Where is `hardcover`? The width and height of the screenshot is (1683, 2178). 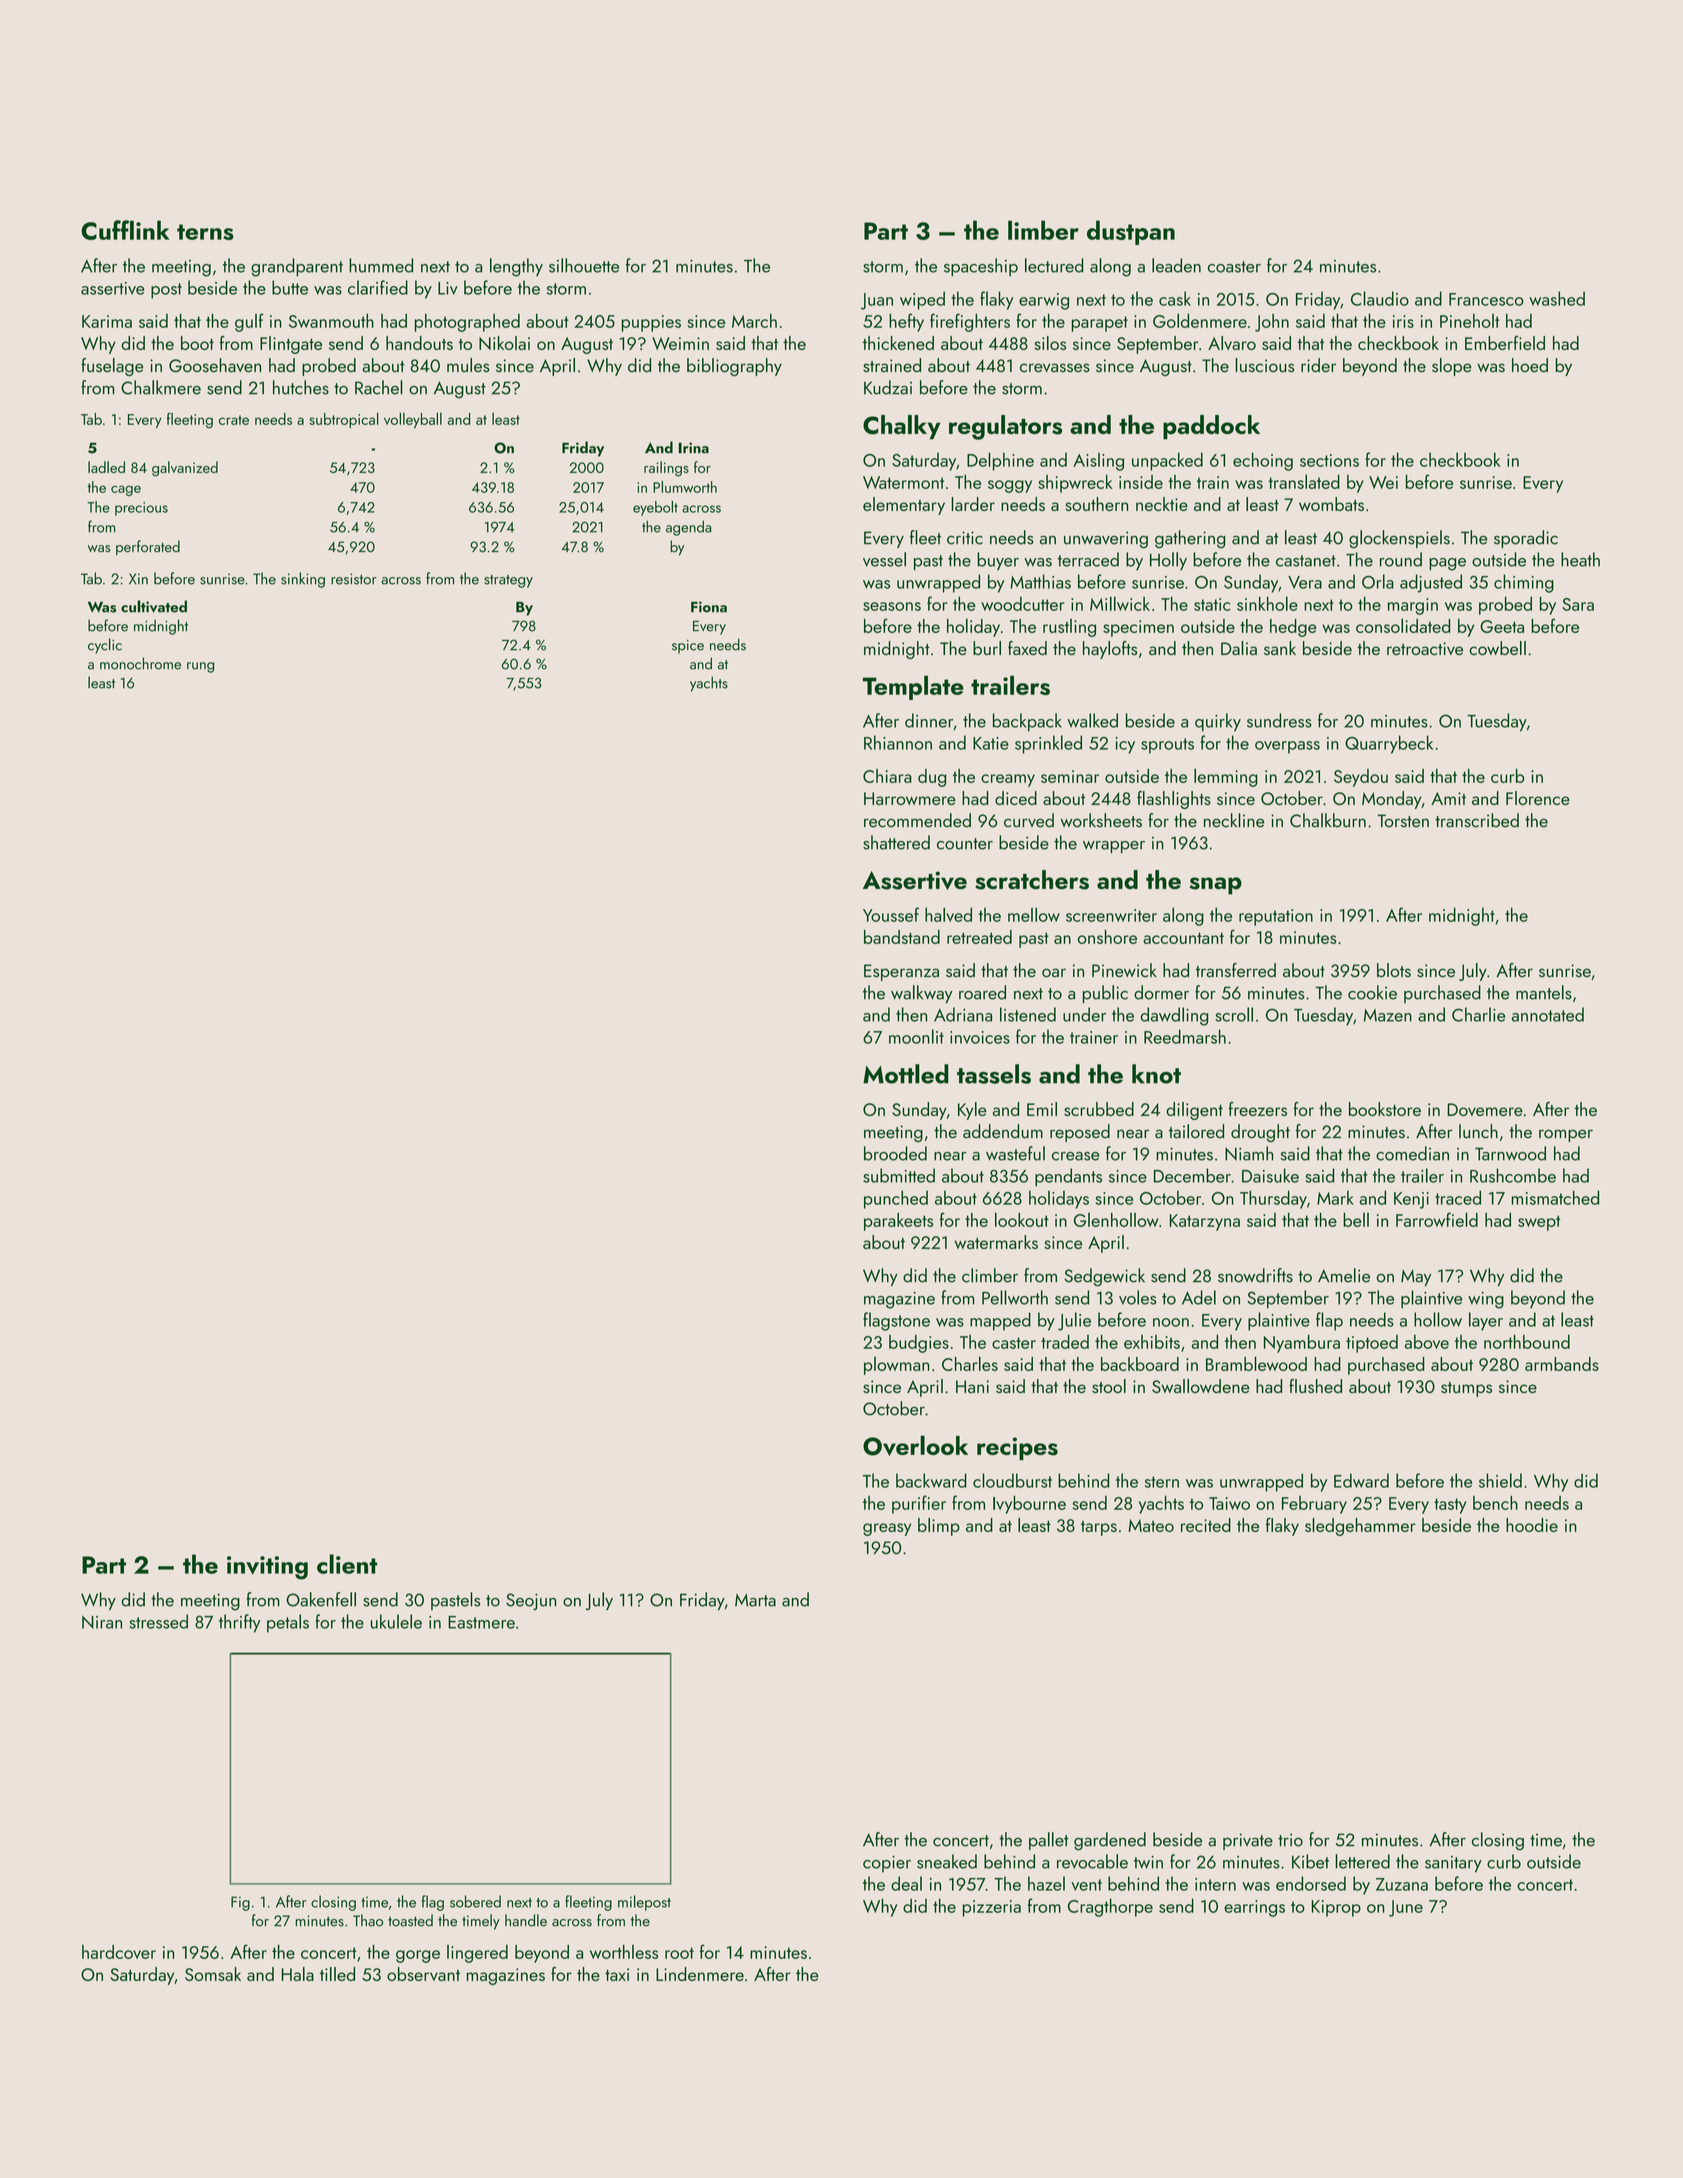
hardcover is located at coordinates (119, 1952).
